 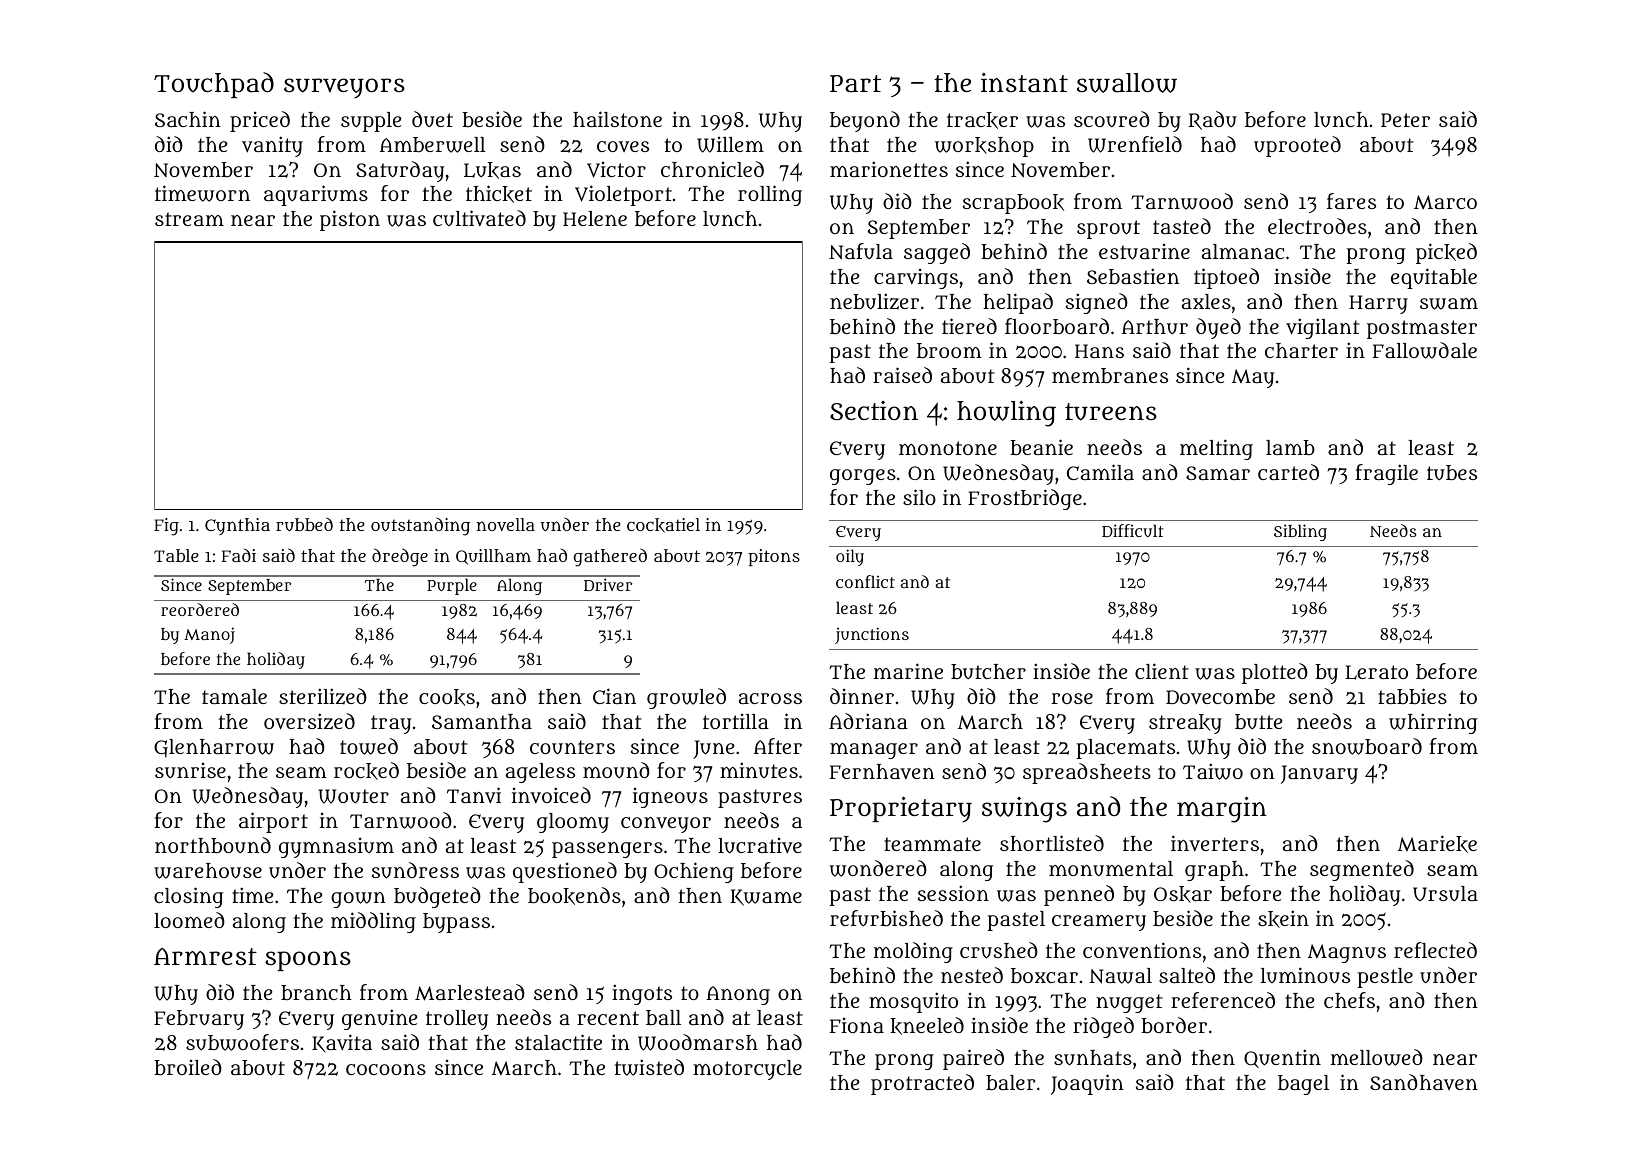 What do you see at coordinates (1025, 499) in the screenshot?
I see `Frostbridge` at bounding box center [1025, 499].
